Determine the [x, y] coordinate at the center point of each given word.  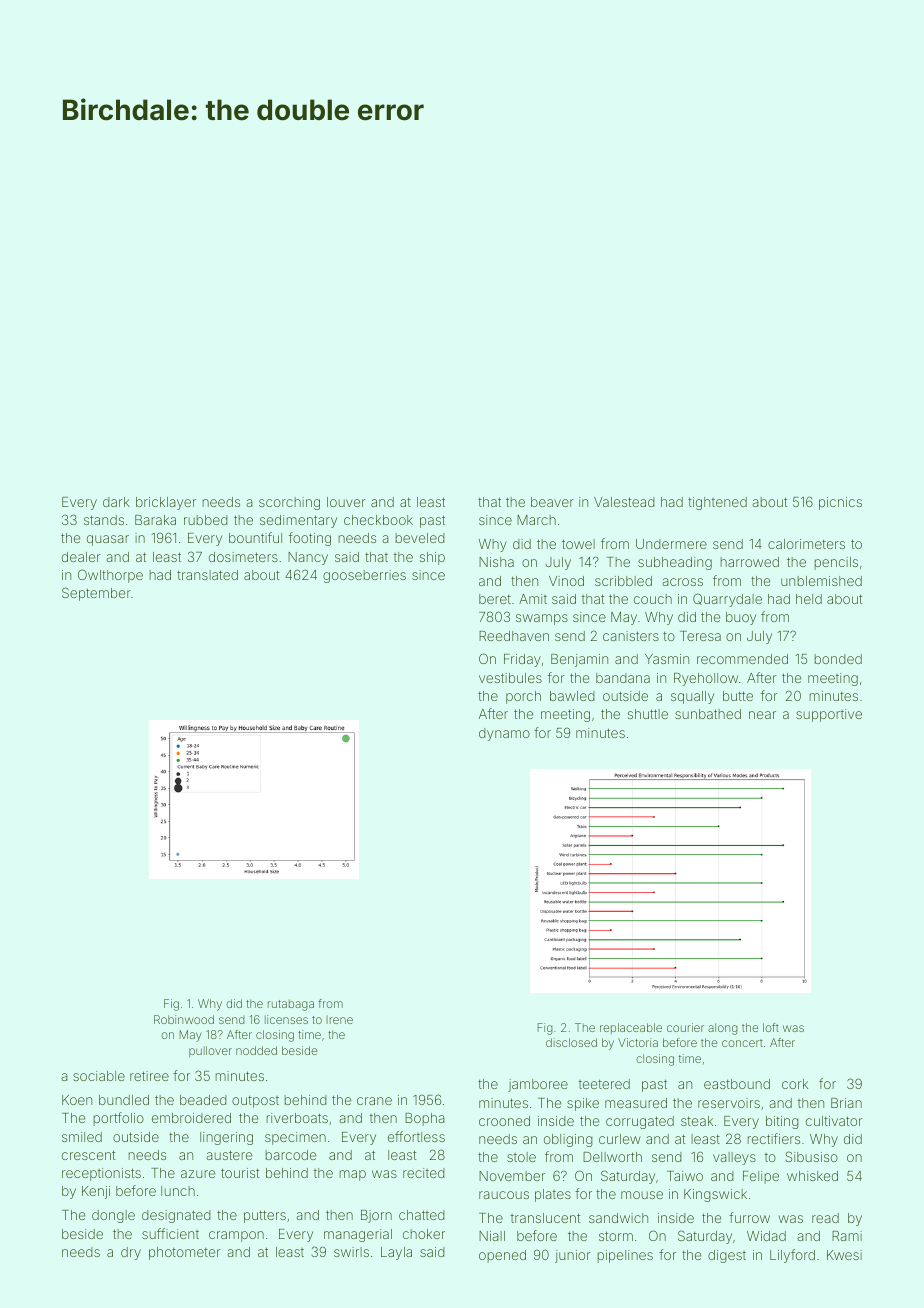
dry [131, 1253]
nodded [256, 1050]
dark [116, 502]
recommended [742, 659]
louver [346, 502]
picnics [840, 503]
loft [771, 1027]
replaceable [631, 1028]
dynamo [504, 734]
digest [727, 1256]
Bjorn [376, 1216]
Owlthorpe [110, 576]
